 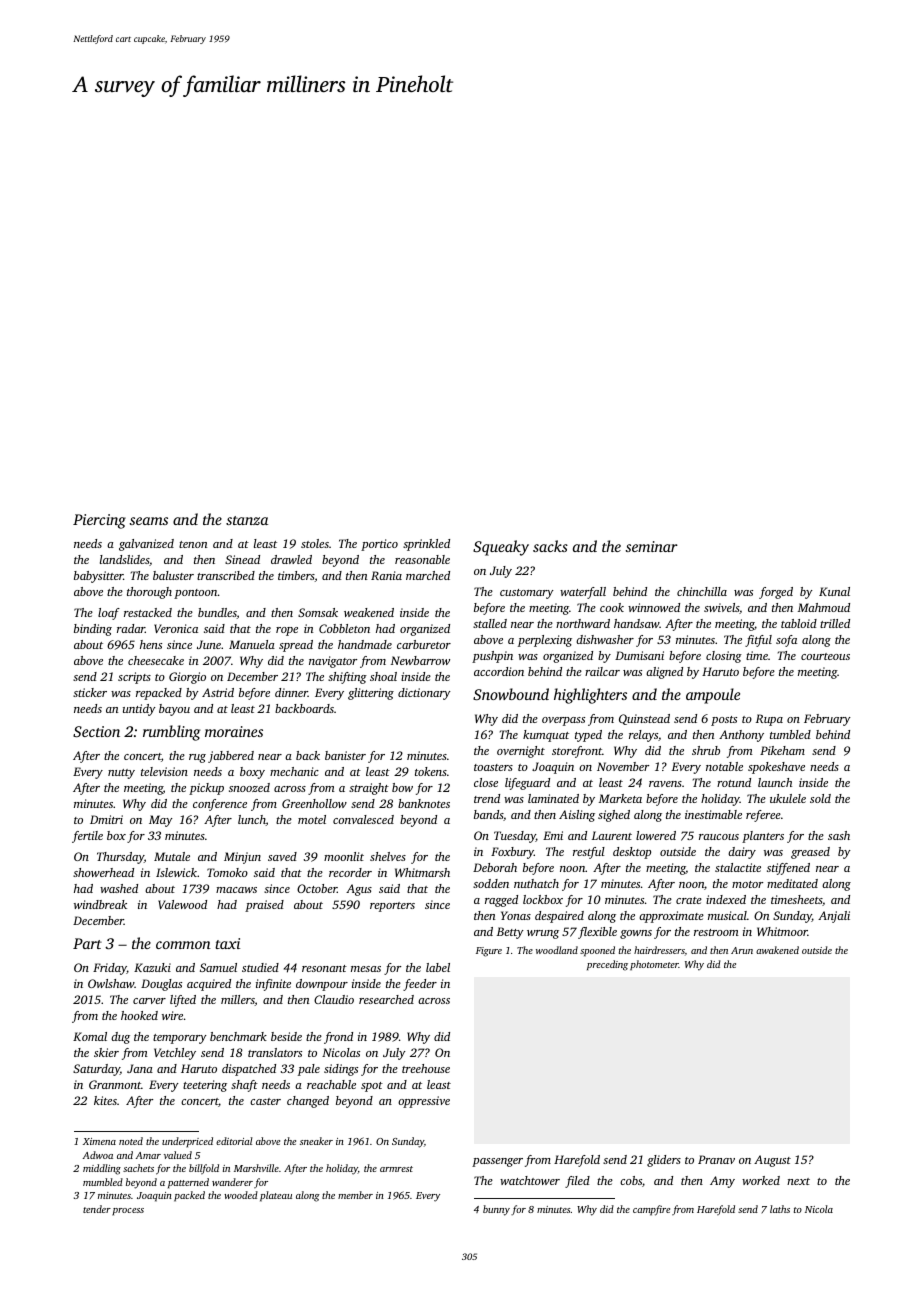 I want to click on awakened, so click(x=777, y=950).
